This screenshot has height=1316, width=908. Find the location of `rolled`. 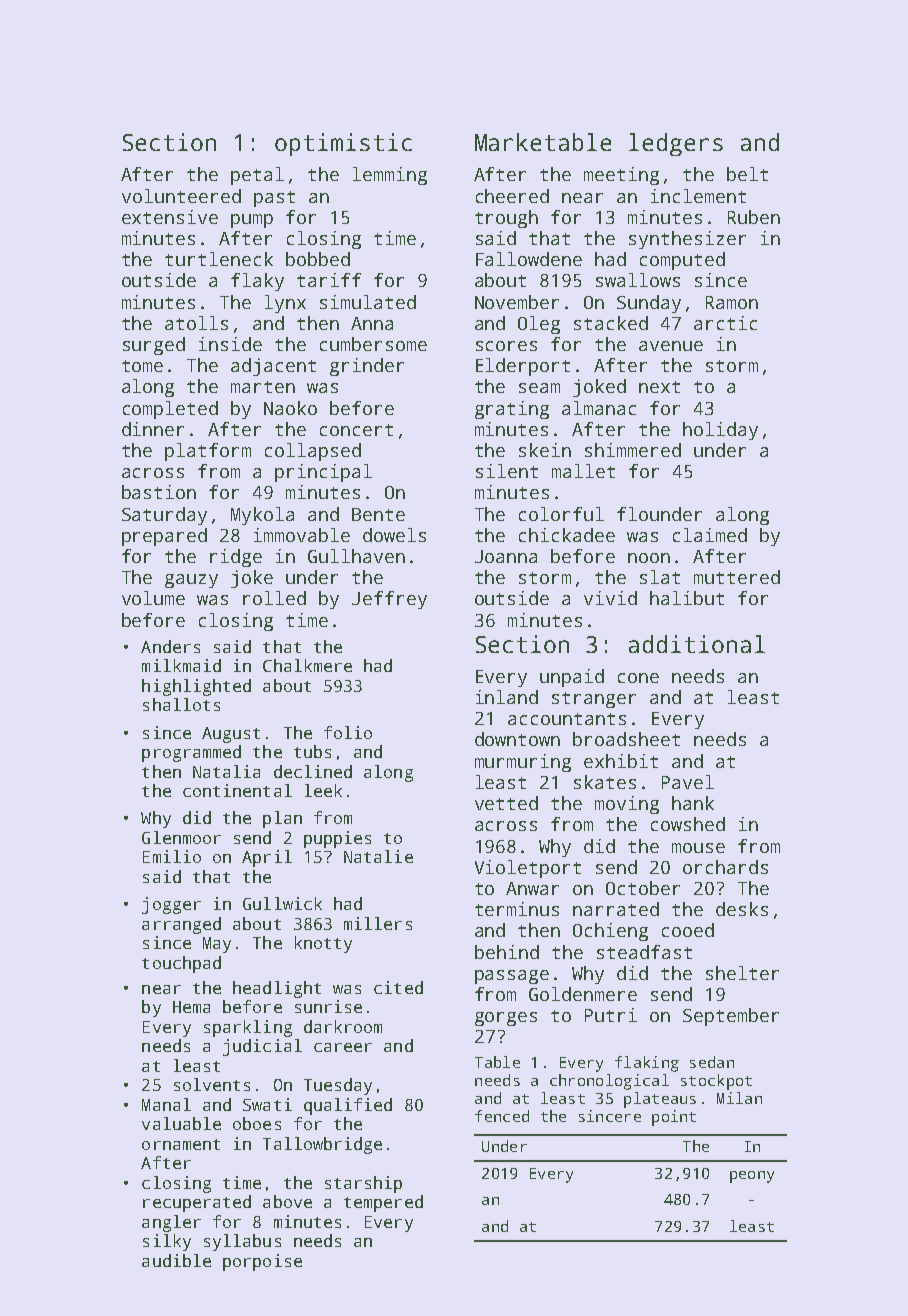

rolled is located at coordinates (274, 598).
